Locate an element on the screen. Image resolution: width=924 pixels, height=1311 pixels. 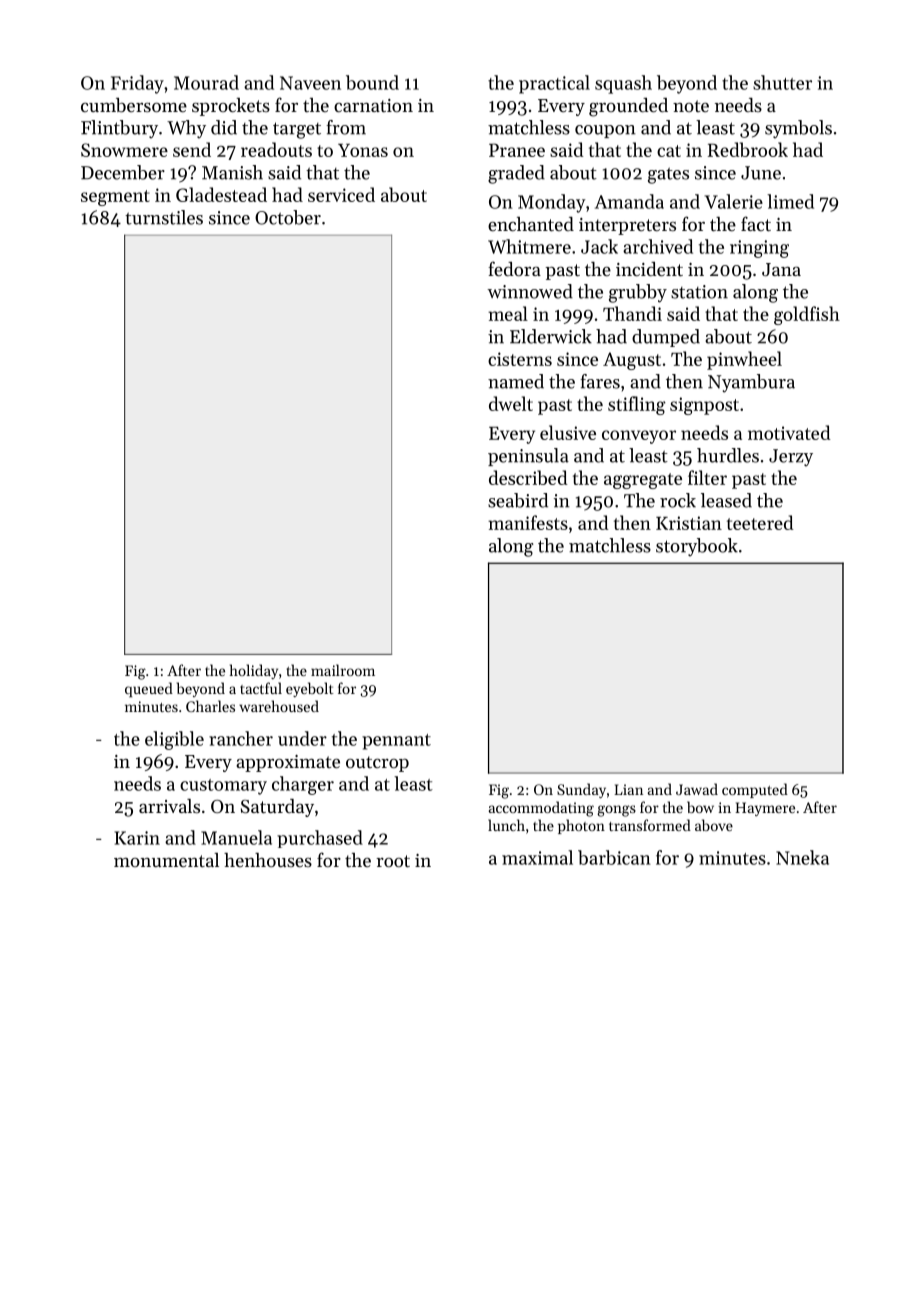
Friday is located at coordinates (137, 84).
